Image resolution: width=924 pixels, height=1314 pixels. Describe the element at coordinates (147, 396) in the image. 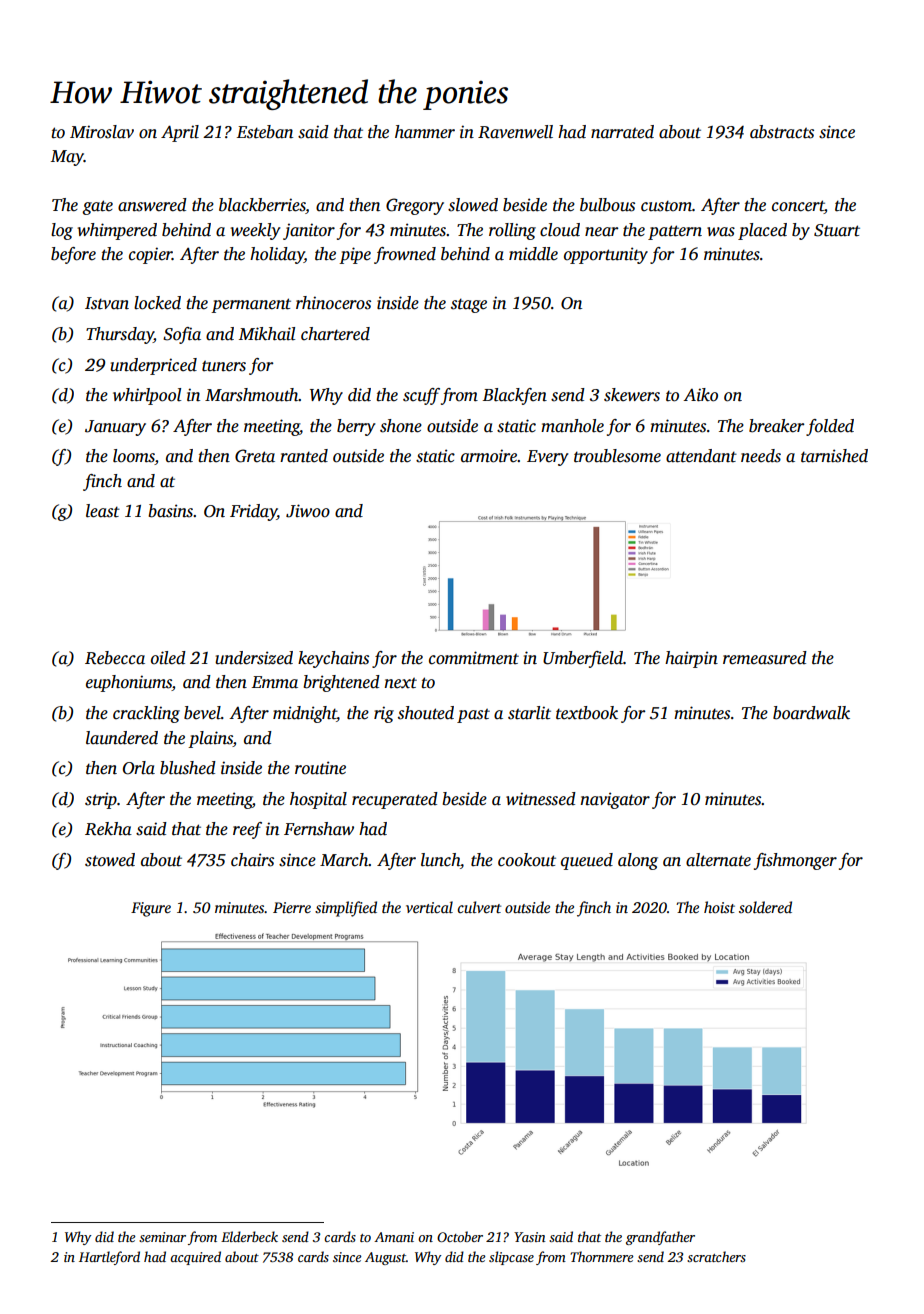

I see `whirlpool` at that location.
